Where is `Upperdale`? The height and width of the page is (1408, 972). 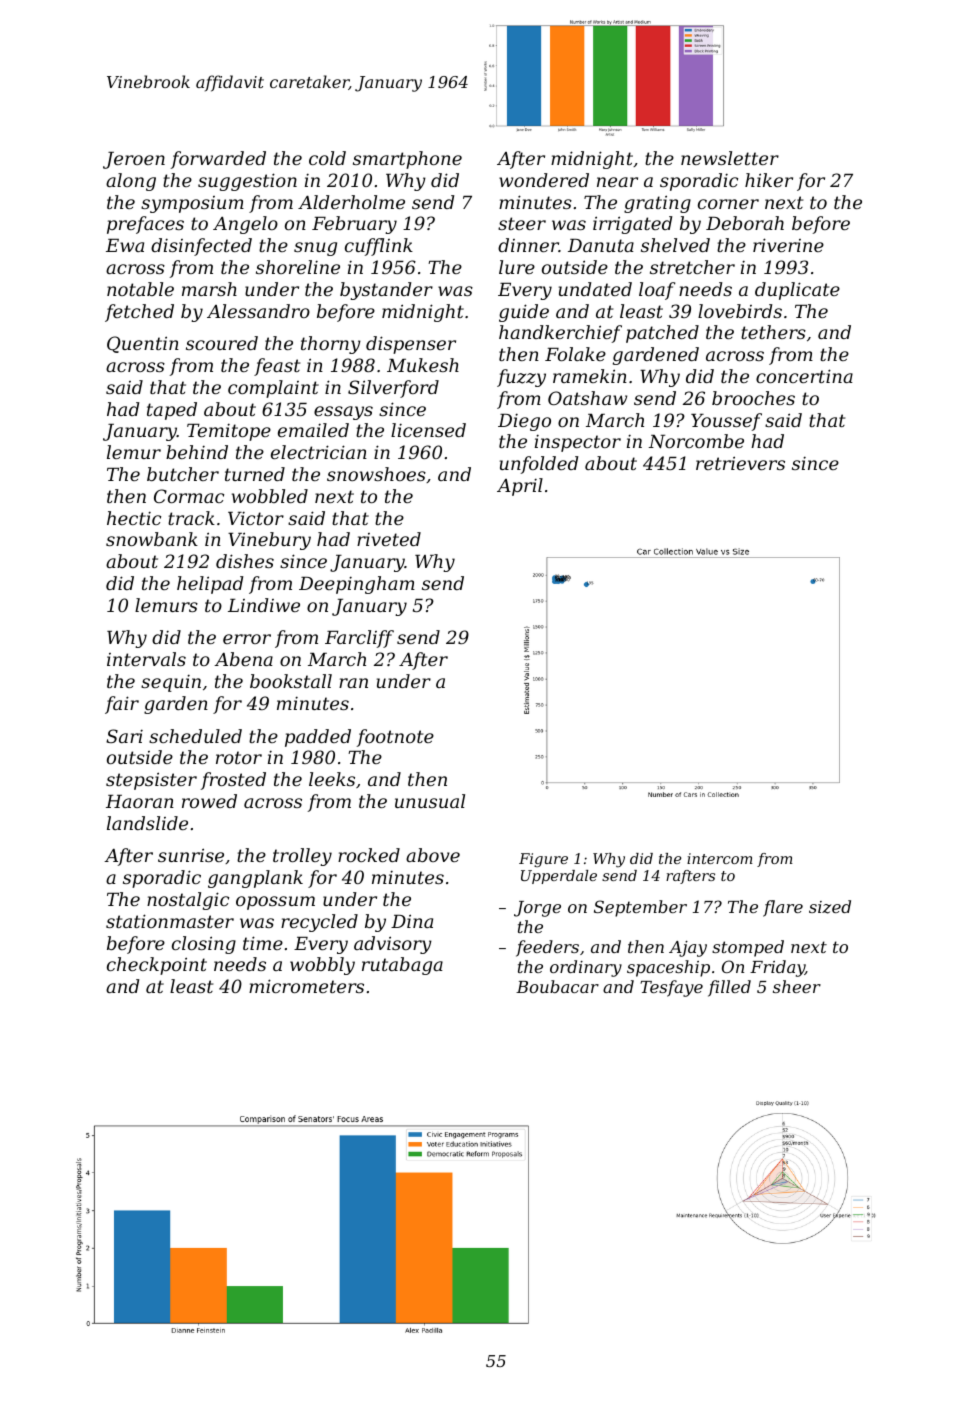
Upperdale is located at coordinates (559, 877).
